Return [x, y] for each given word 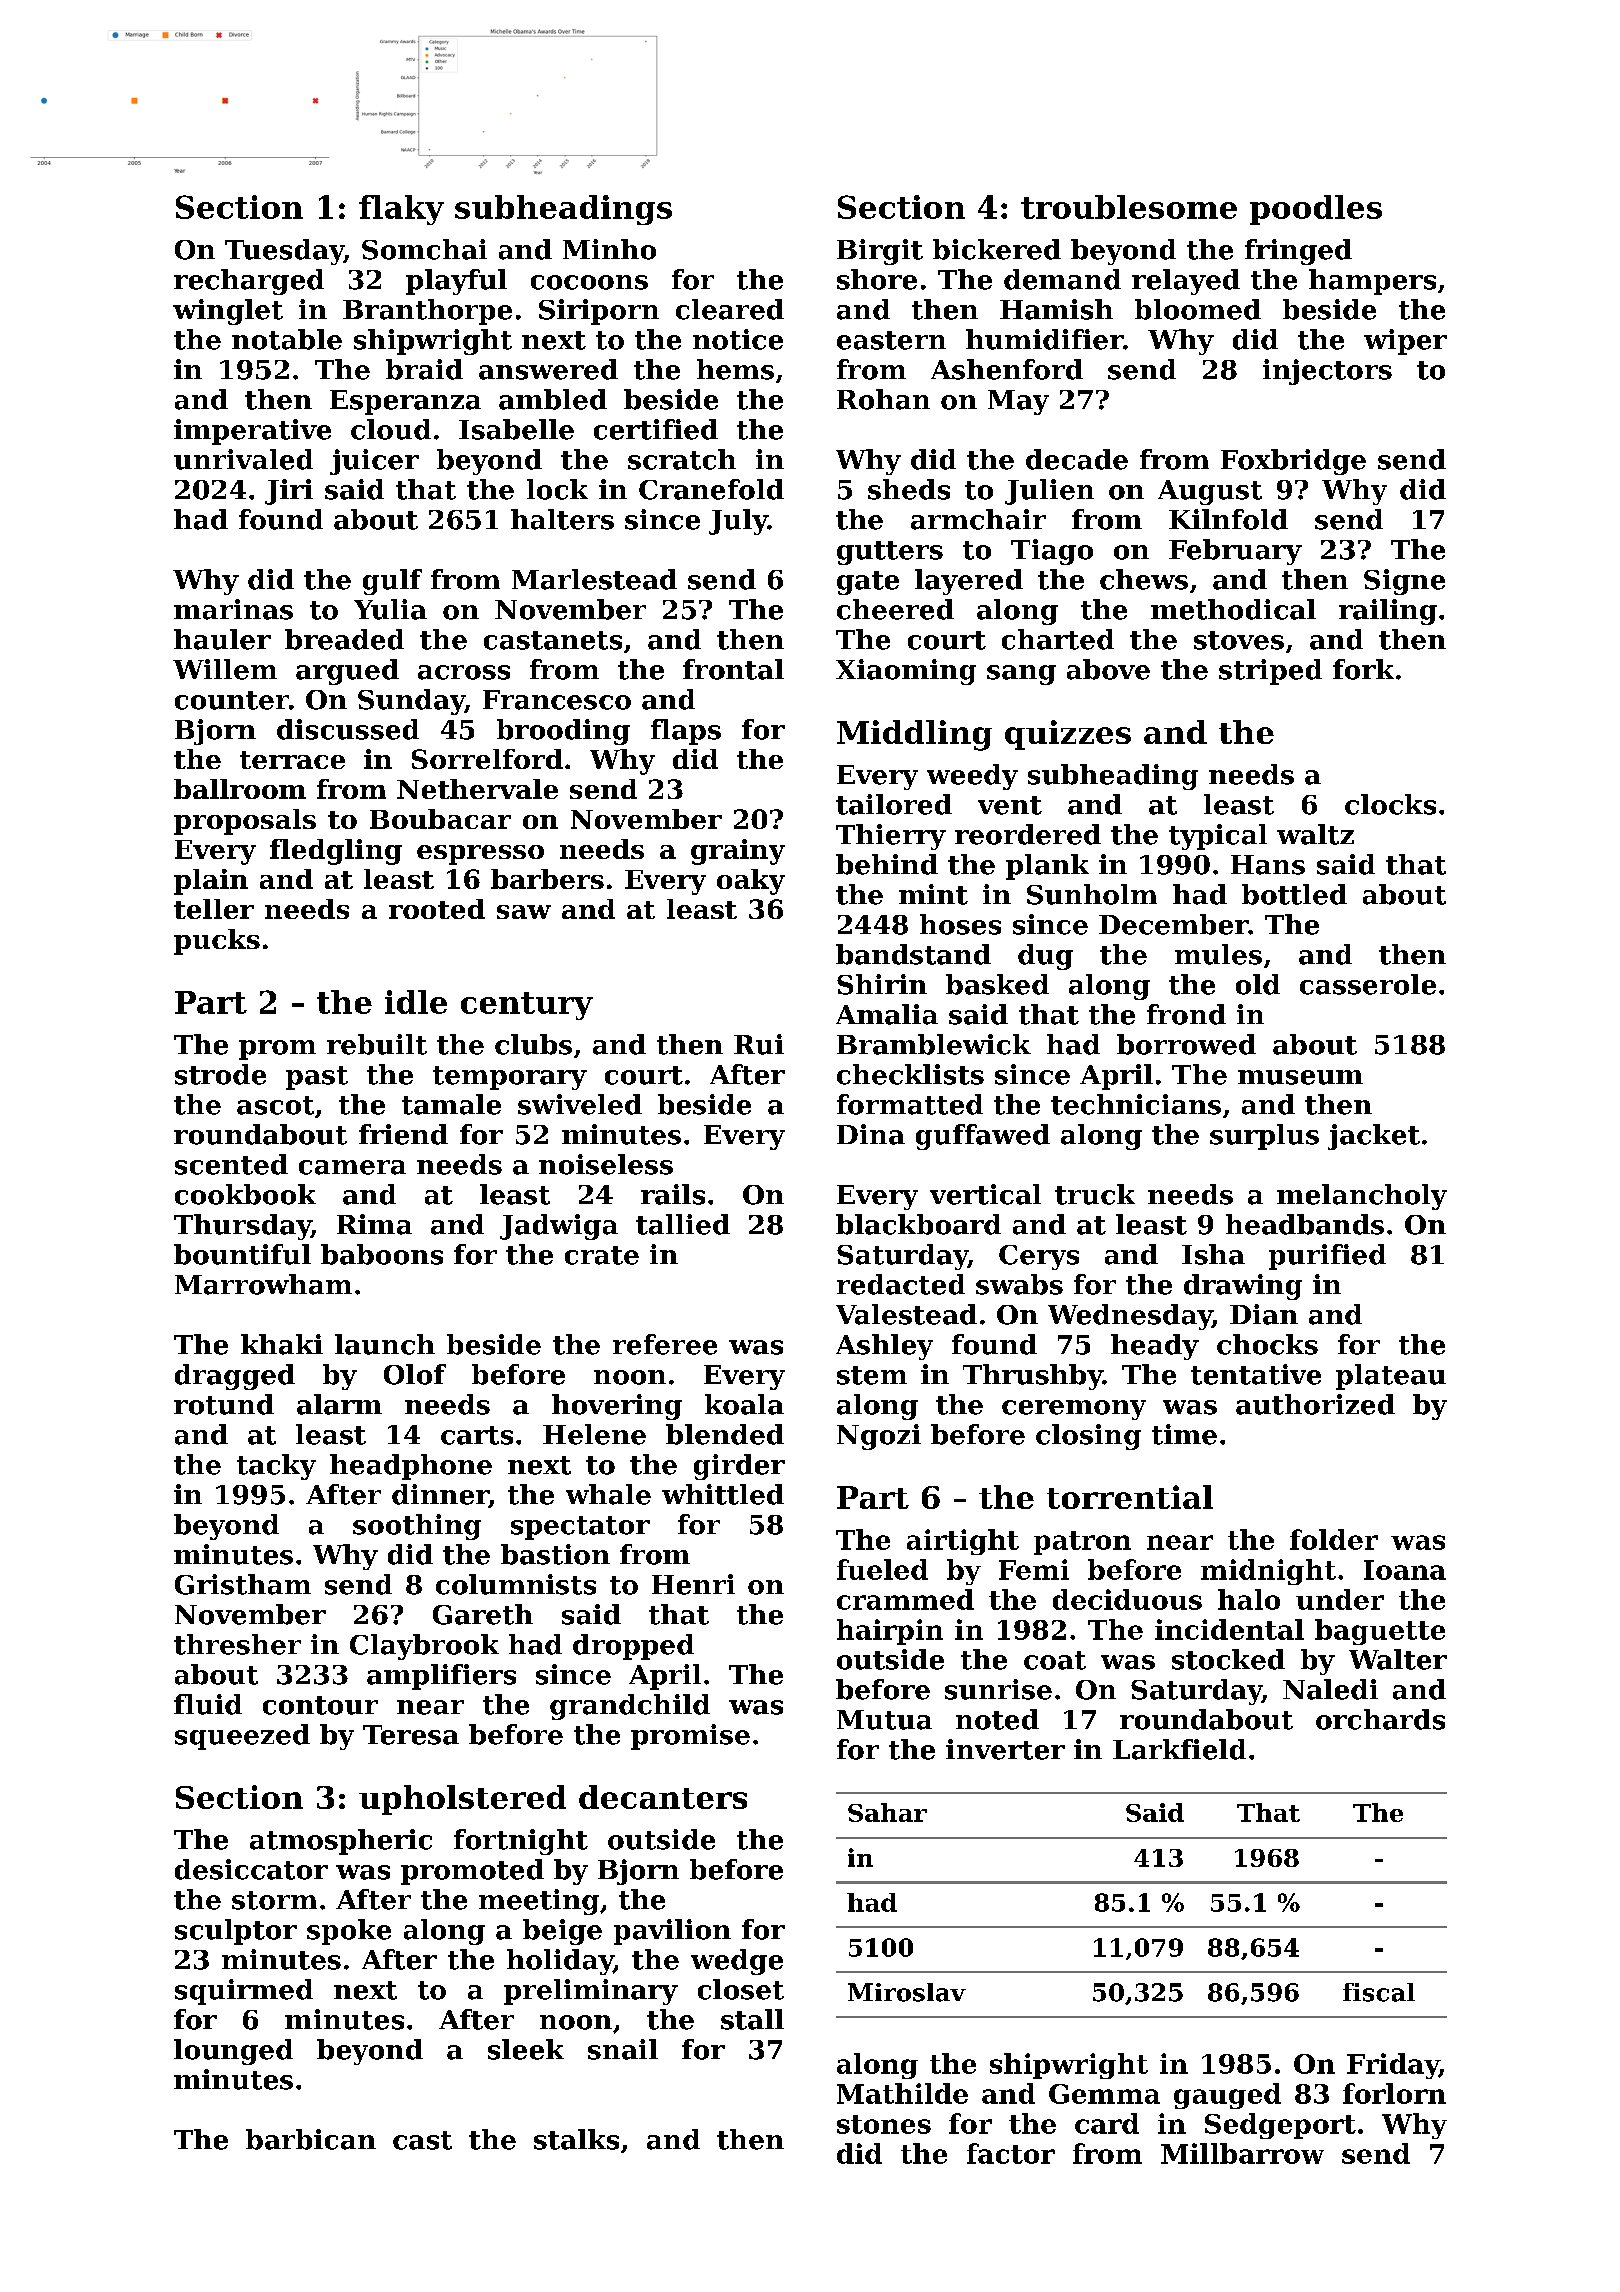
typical [1218, 837]
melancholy [1362, 1197]
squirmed [244, 1992]
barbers [547, 879]
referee [665, 1344]
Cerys [1039, 1257]
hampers [1372, 282]
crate [602, 1255]
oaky [751, 882]
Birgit [880, 252]
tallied [683, 1224]
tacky [276, 1467]
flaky [401, 210]
